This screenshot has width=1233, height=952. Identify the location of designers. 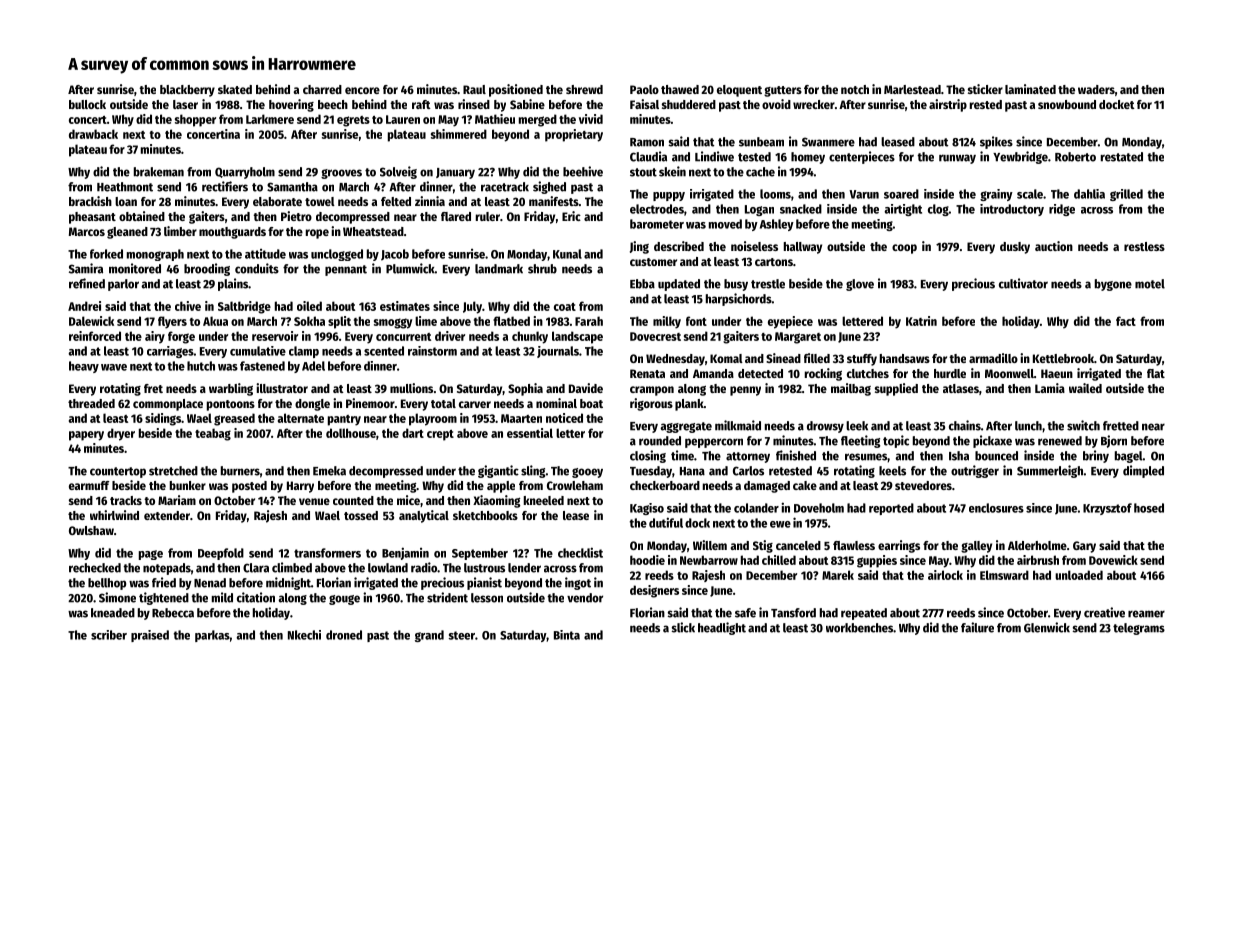
(654, 591).
